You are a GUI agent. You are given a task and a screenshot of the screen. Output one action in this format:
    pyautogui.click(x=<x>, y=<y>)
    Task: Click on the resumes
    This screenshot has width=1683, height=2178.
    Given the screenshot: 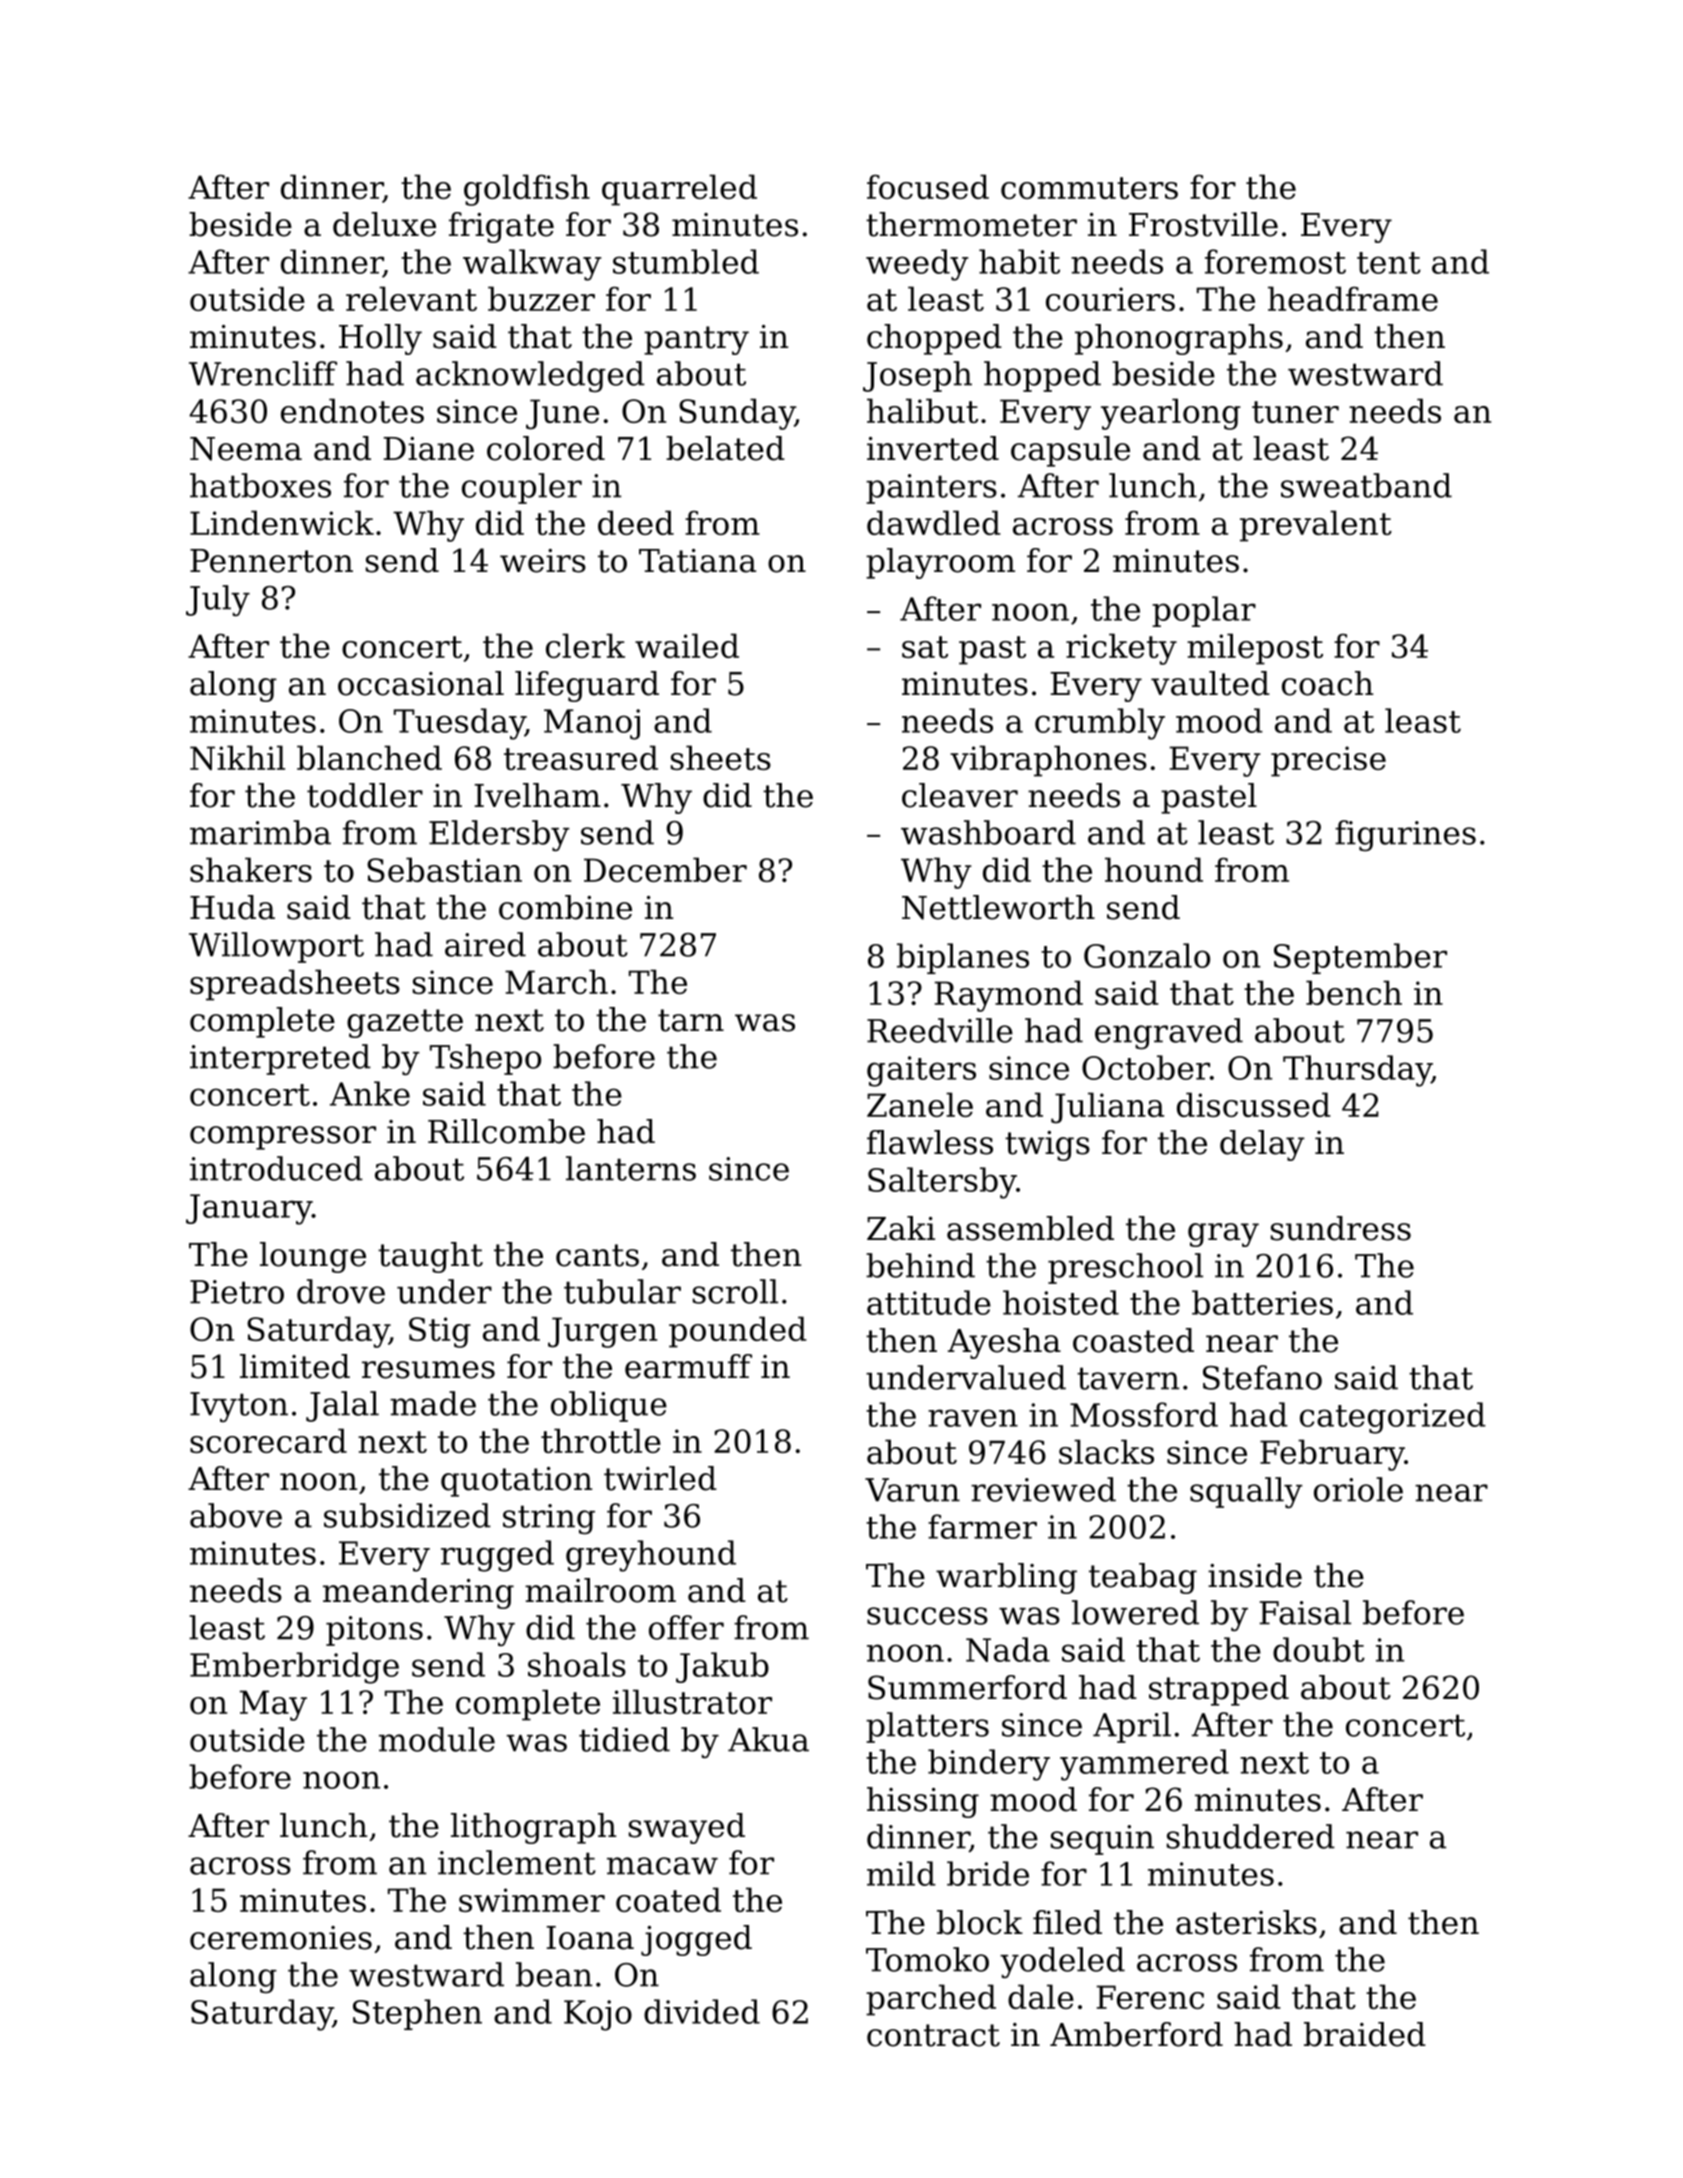 What is the action you would take?
    pyautogui.click(x=428, y=1370)
